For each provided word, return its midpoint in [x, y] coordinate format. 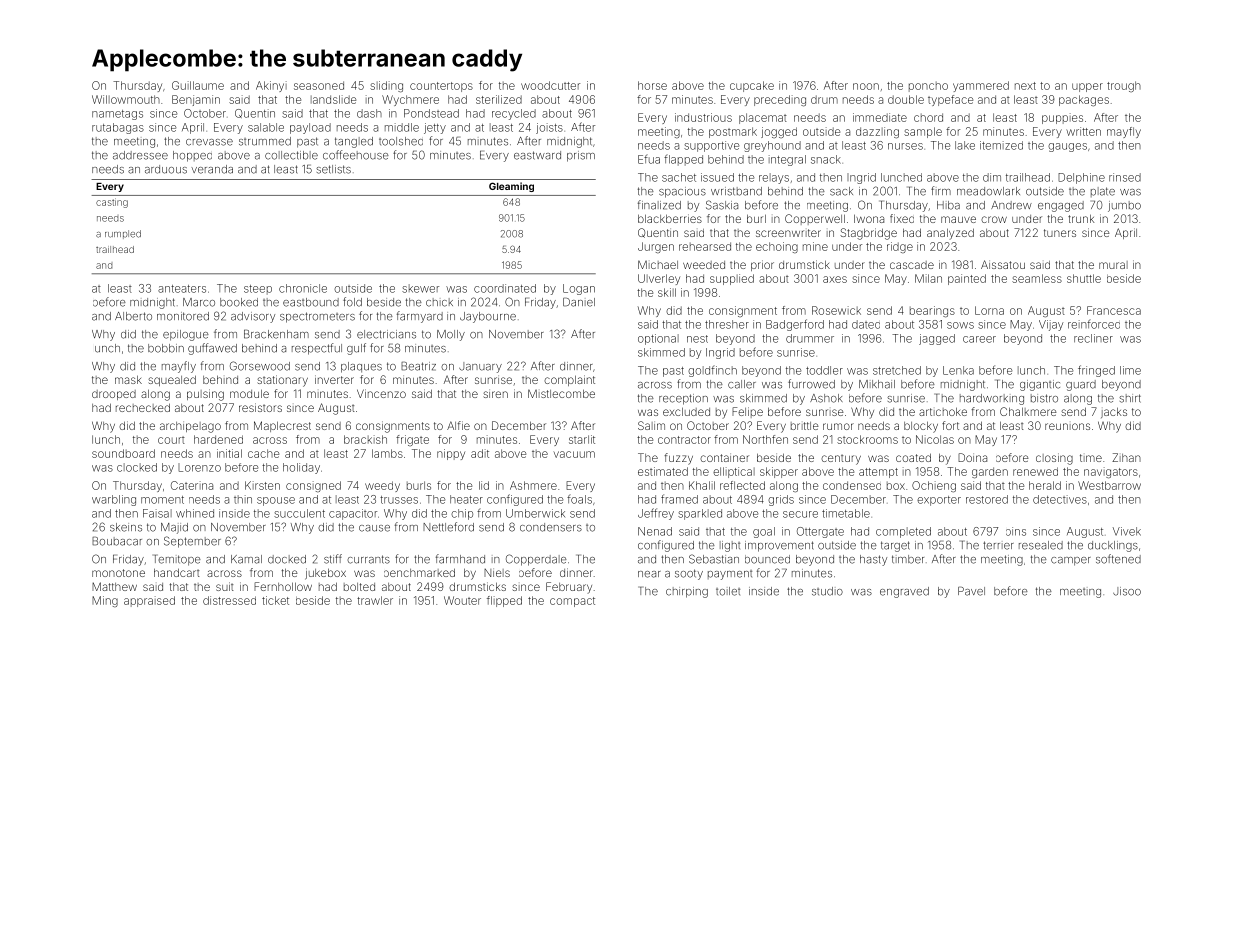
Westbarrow [1109, 485]
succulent [299, 513]
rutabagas [118, 128]
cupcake [752, 86]
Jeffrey [656, 514]
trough [1124, 86]
